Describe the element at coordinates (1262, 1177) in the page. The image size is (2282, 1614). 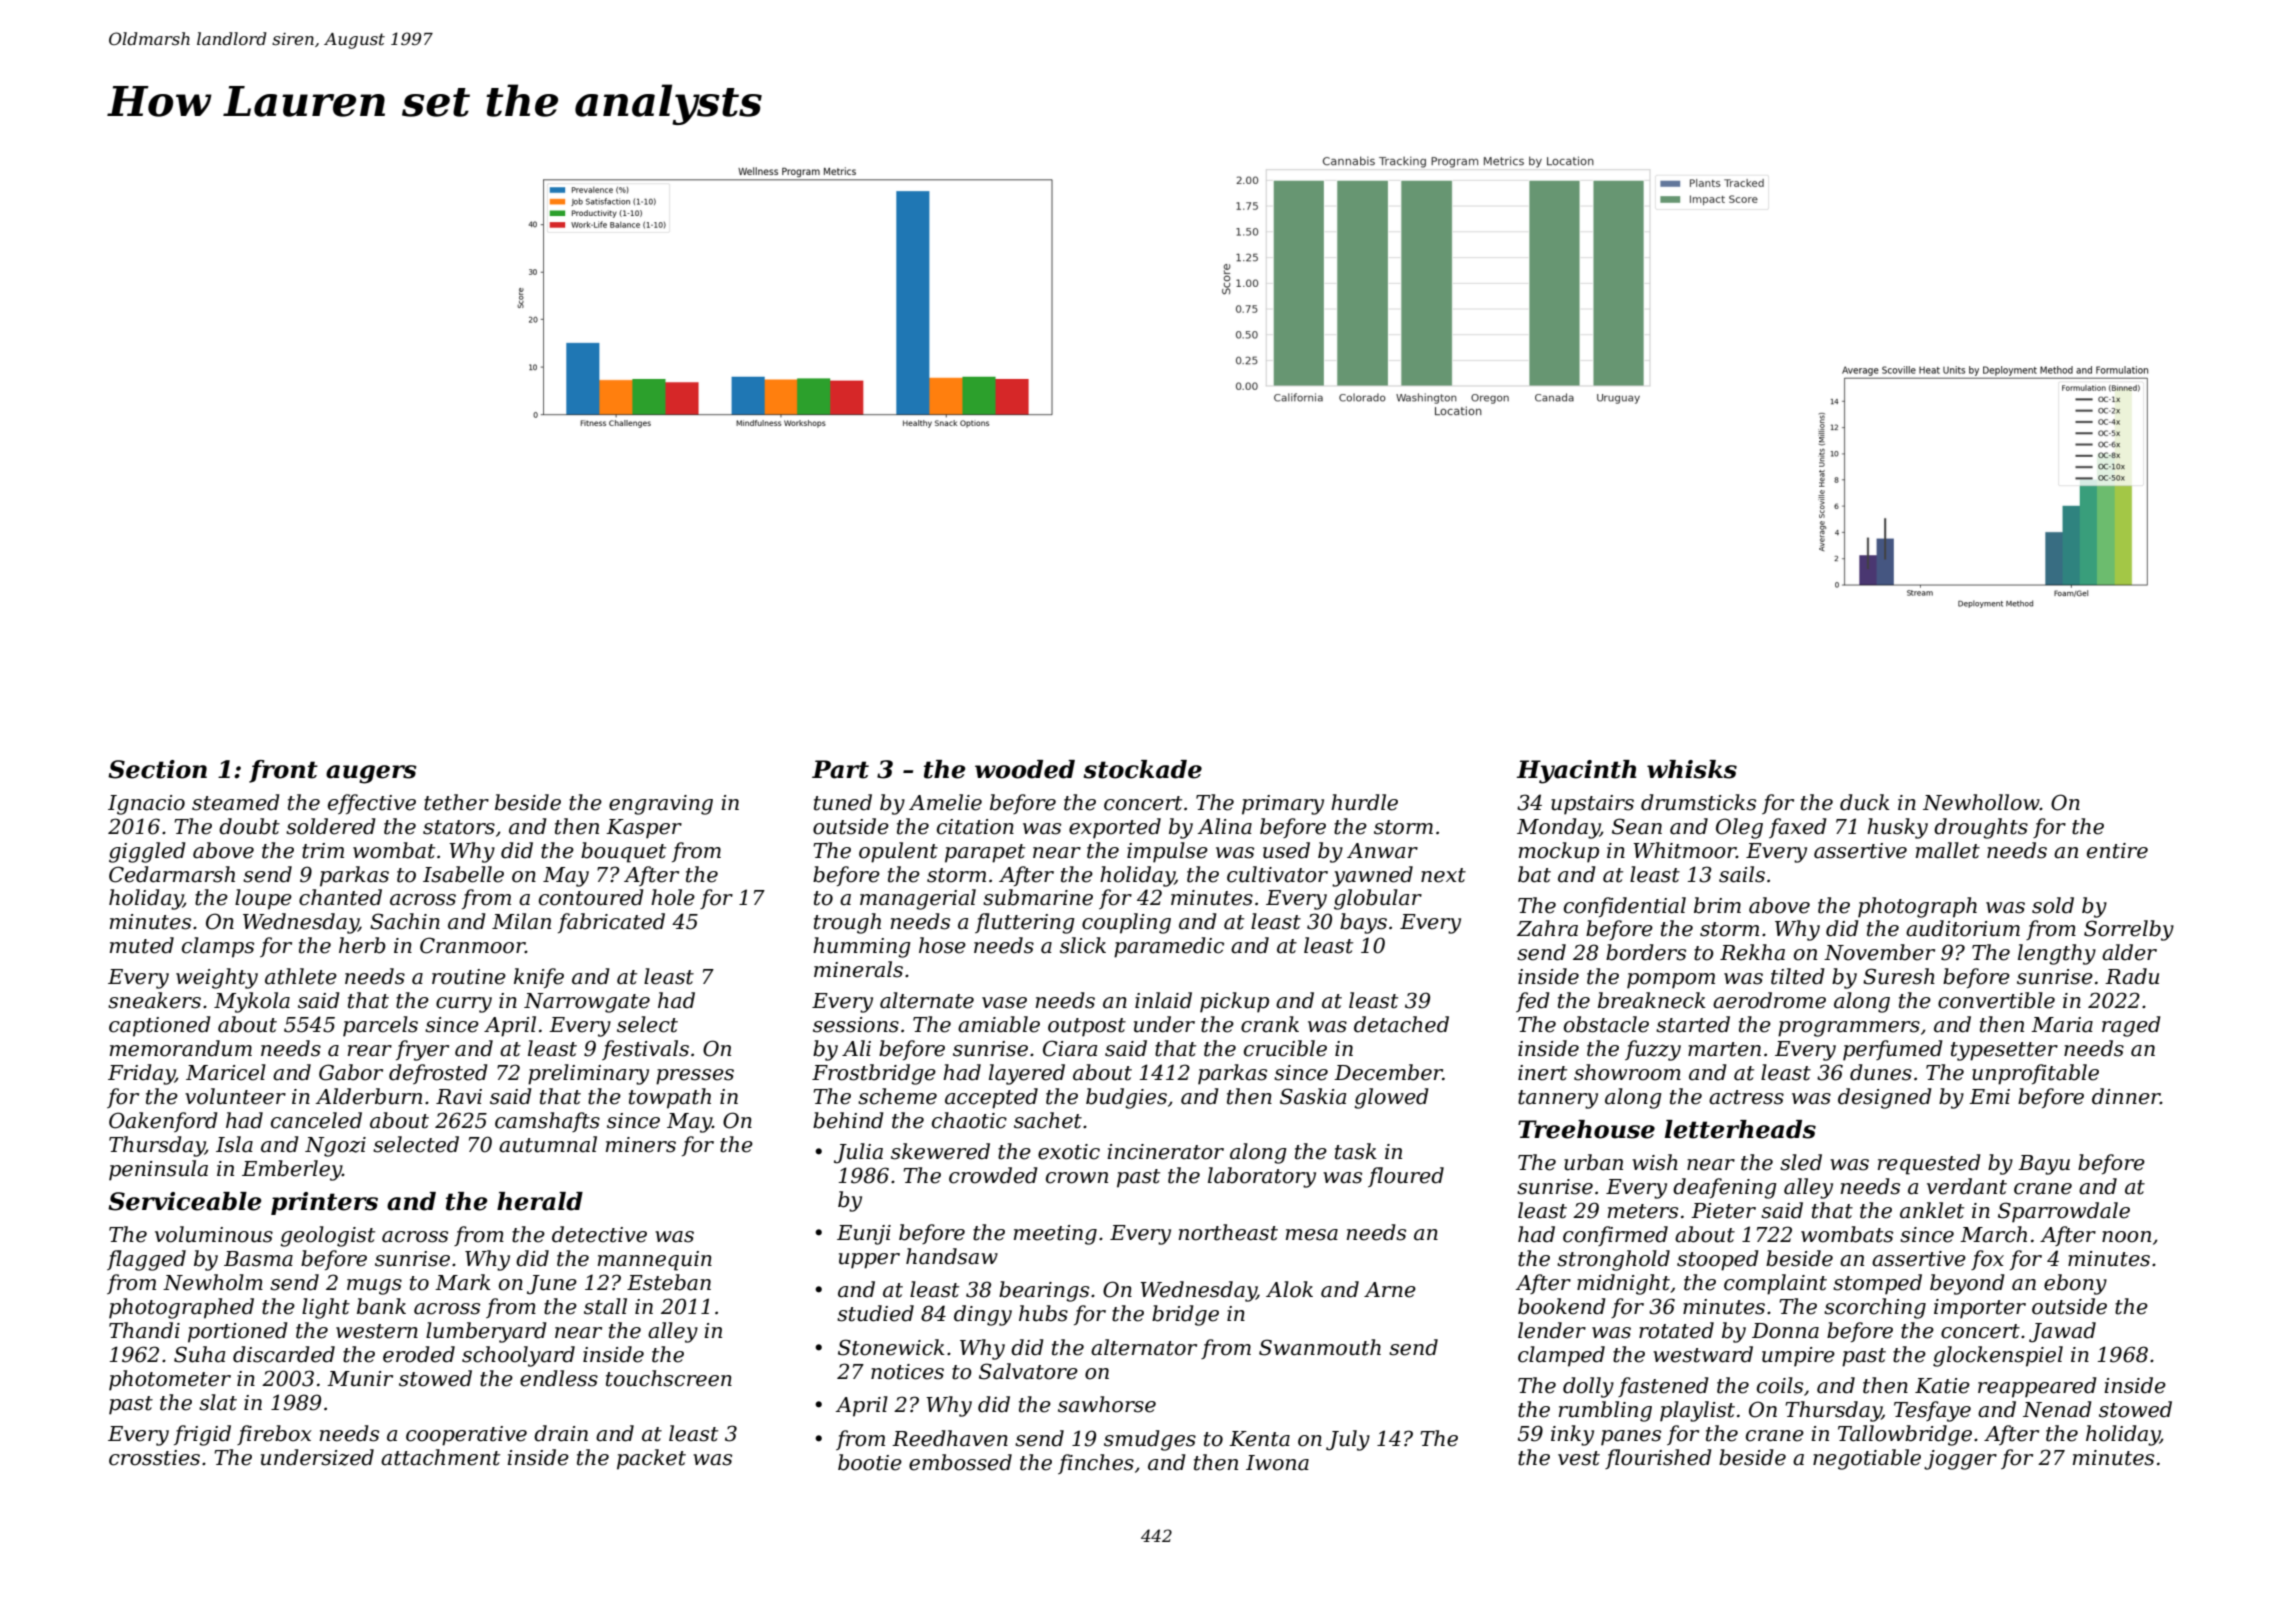
I see `laboratory` at that location.
